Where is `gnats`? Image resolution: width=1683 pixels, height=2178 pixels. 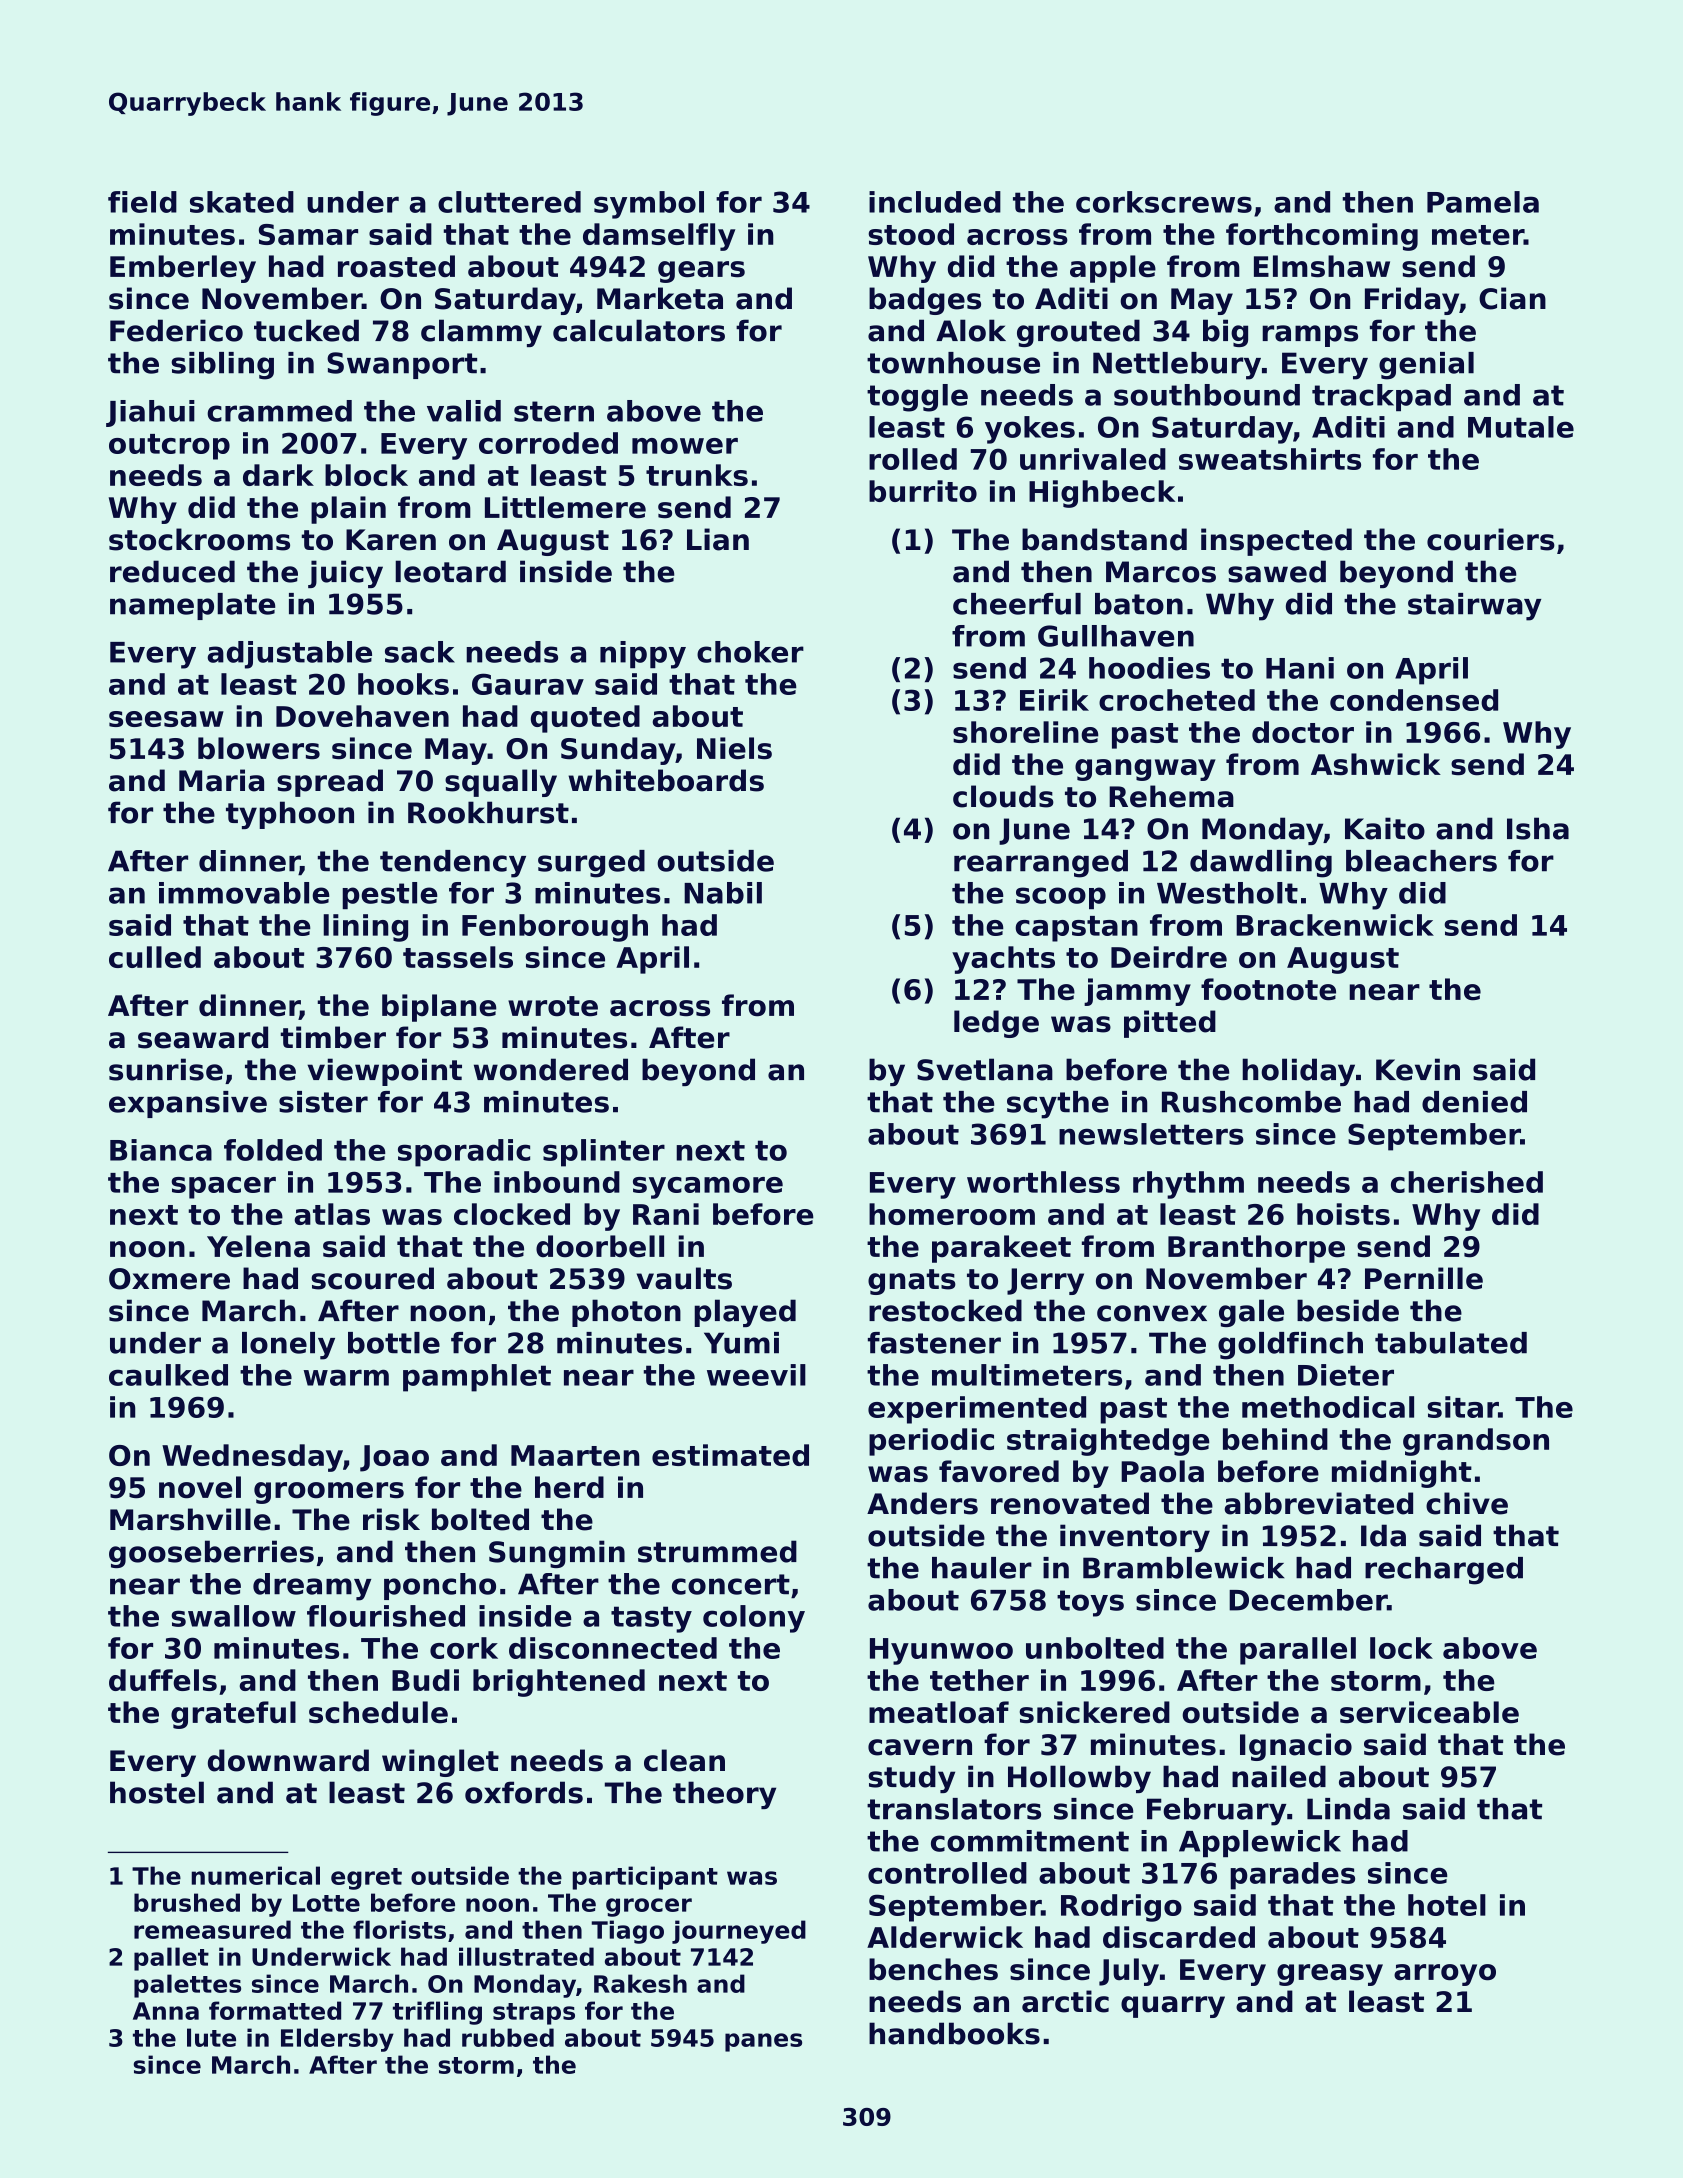 gnats is located at coordinates (912, 1282).
